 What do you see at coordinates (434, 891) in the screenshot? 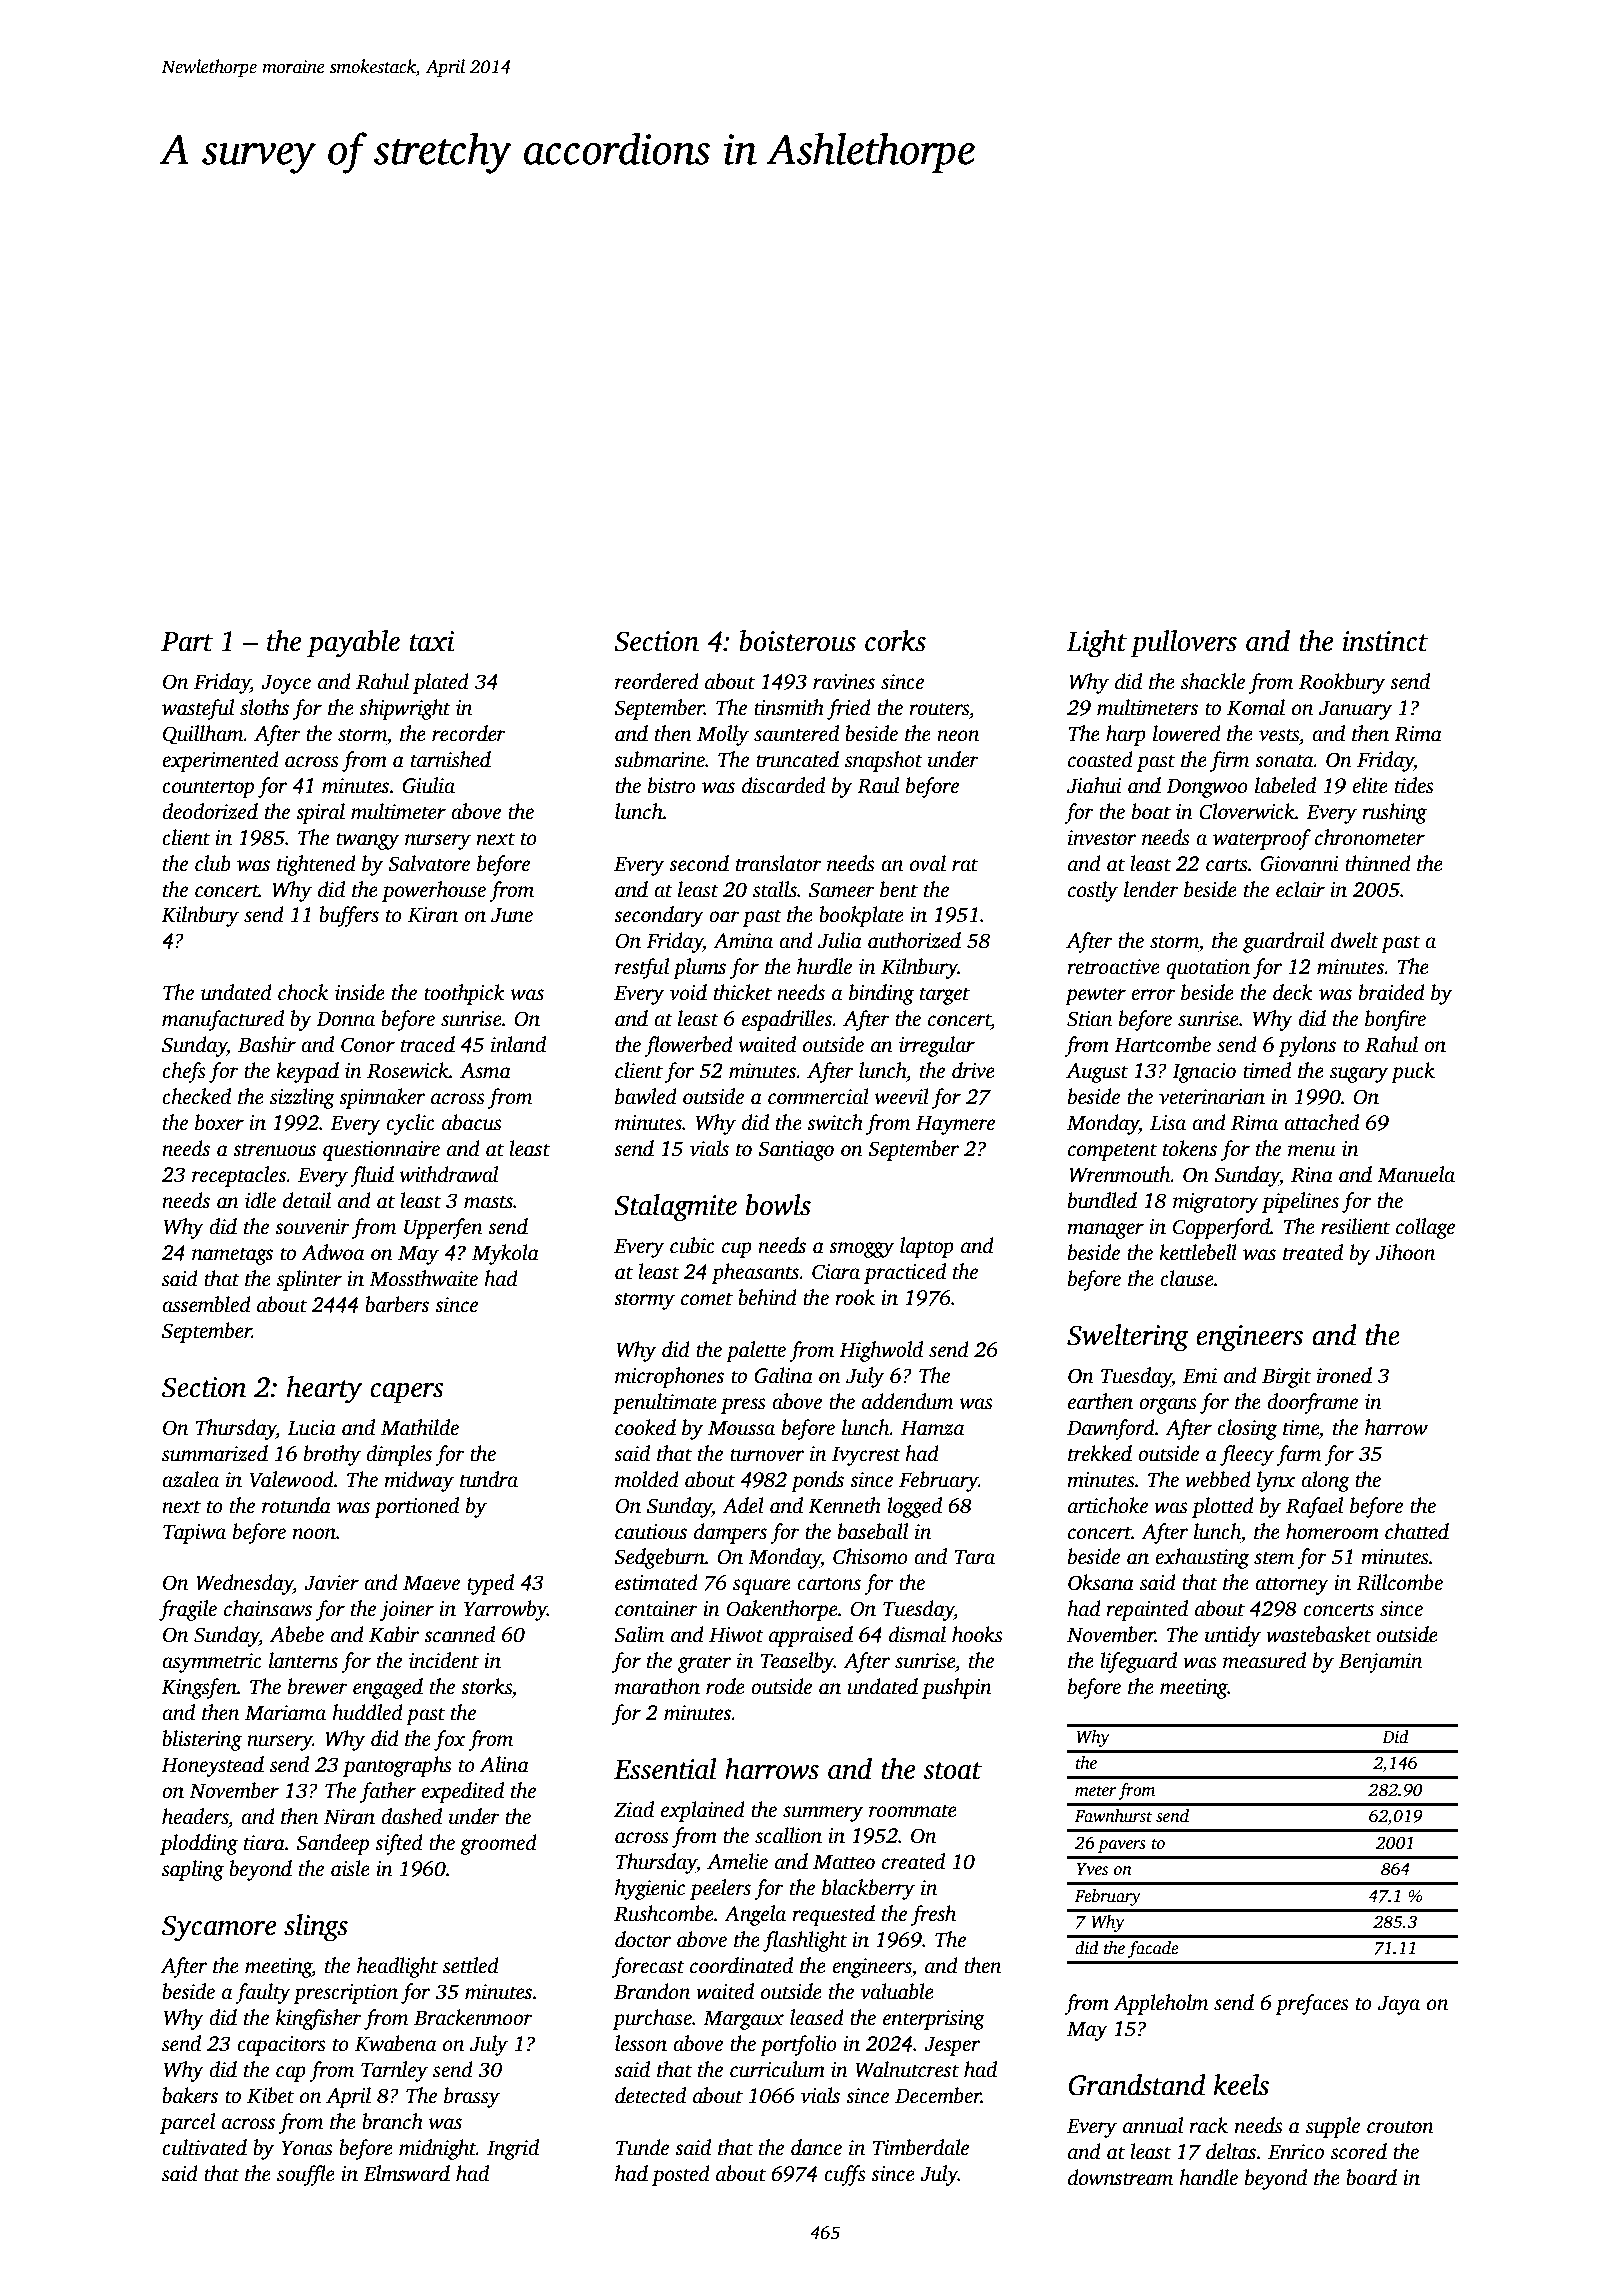
I see `powerhouse` at bounding box center [434, 891].
